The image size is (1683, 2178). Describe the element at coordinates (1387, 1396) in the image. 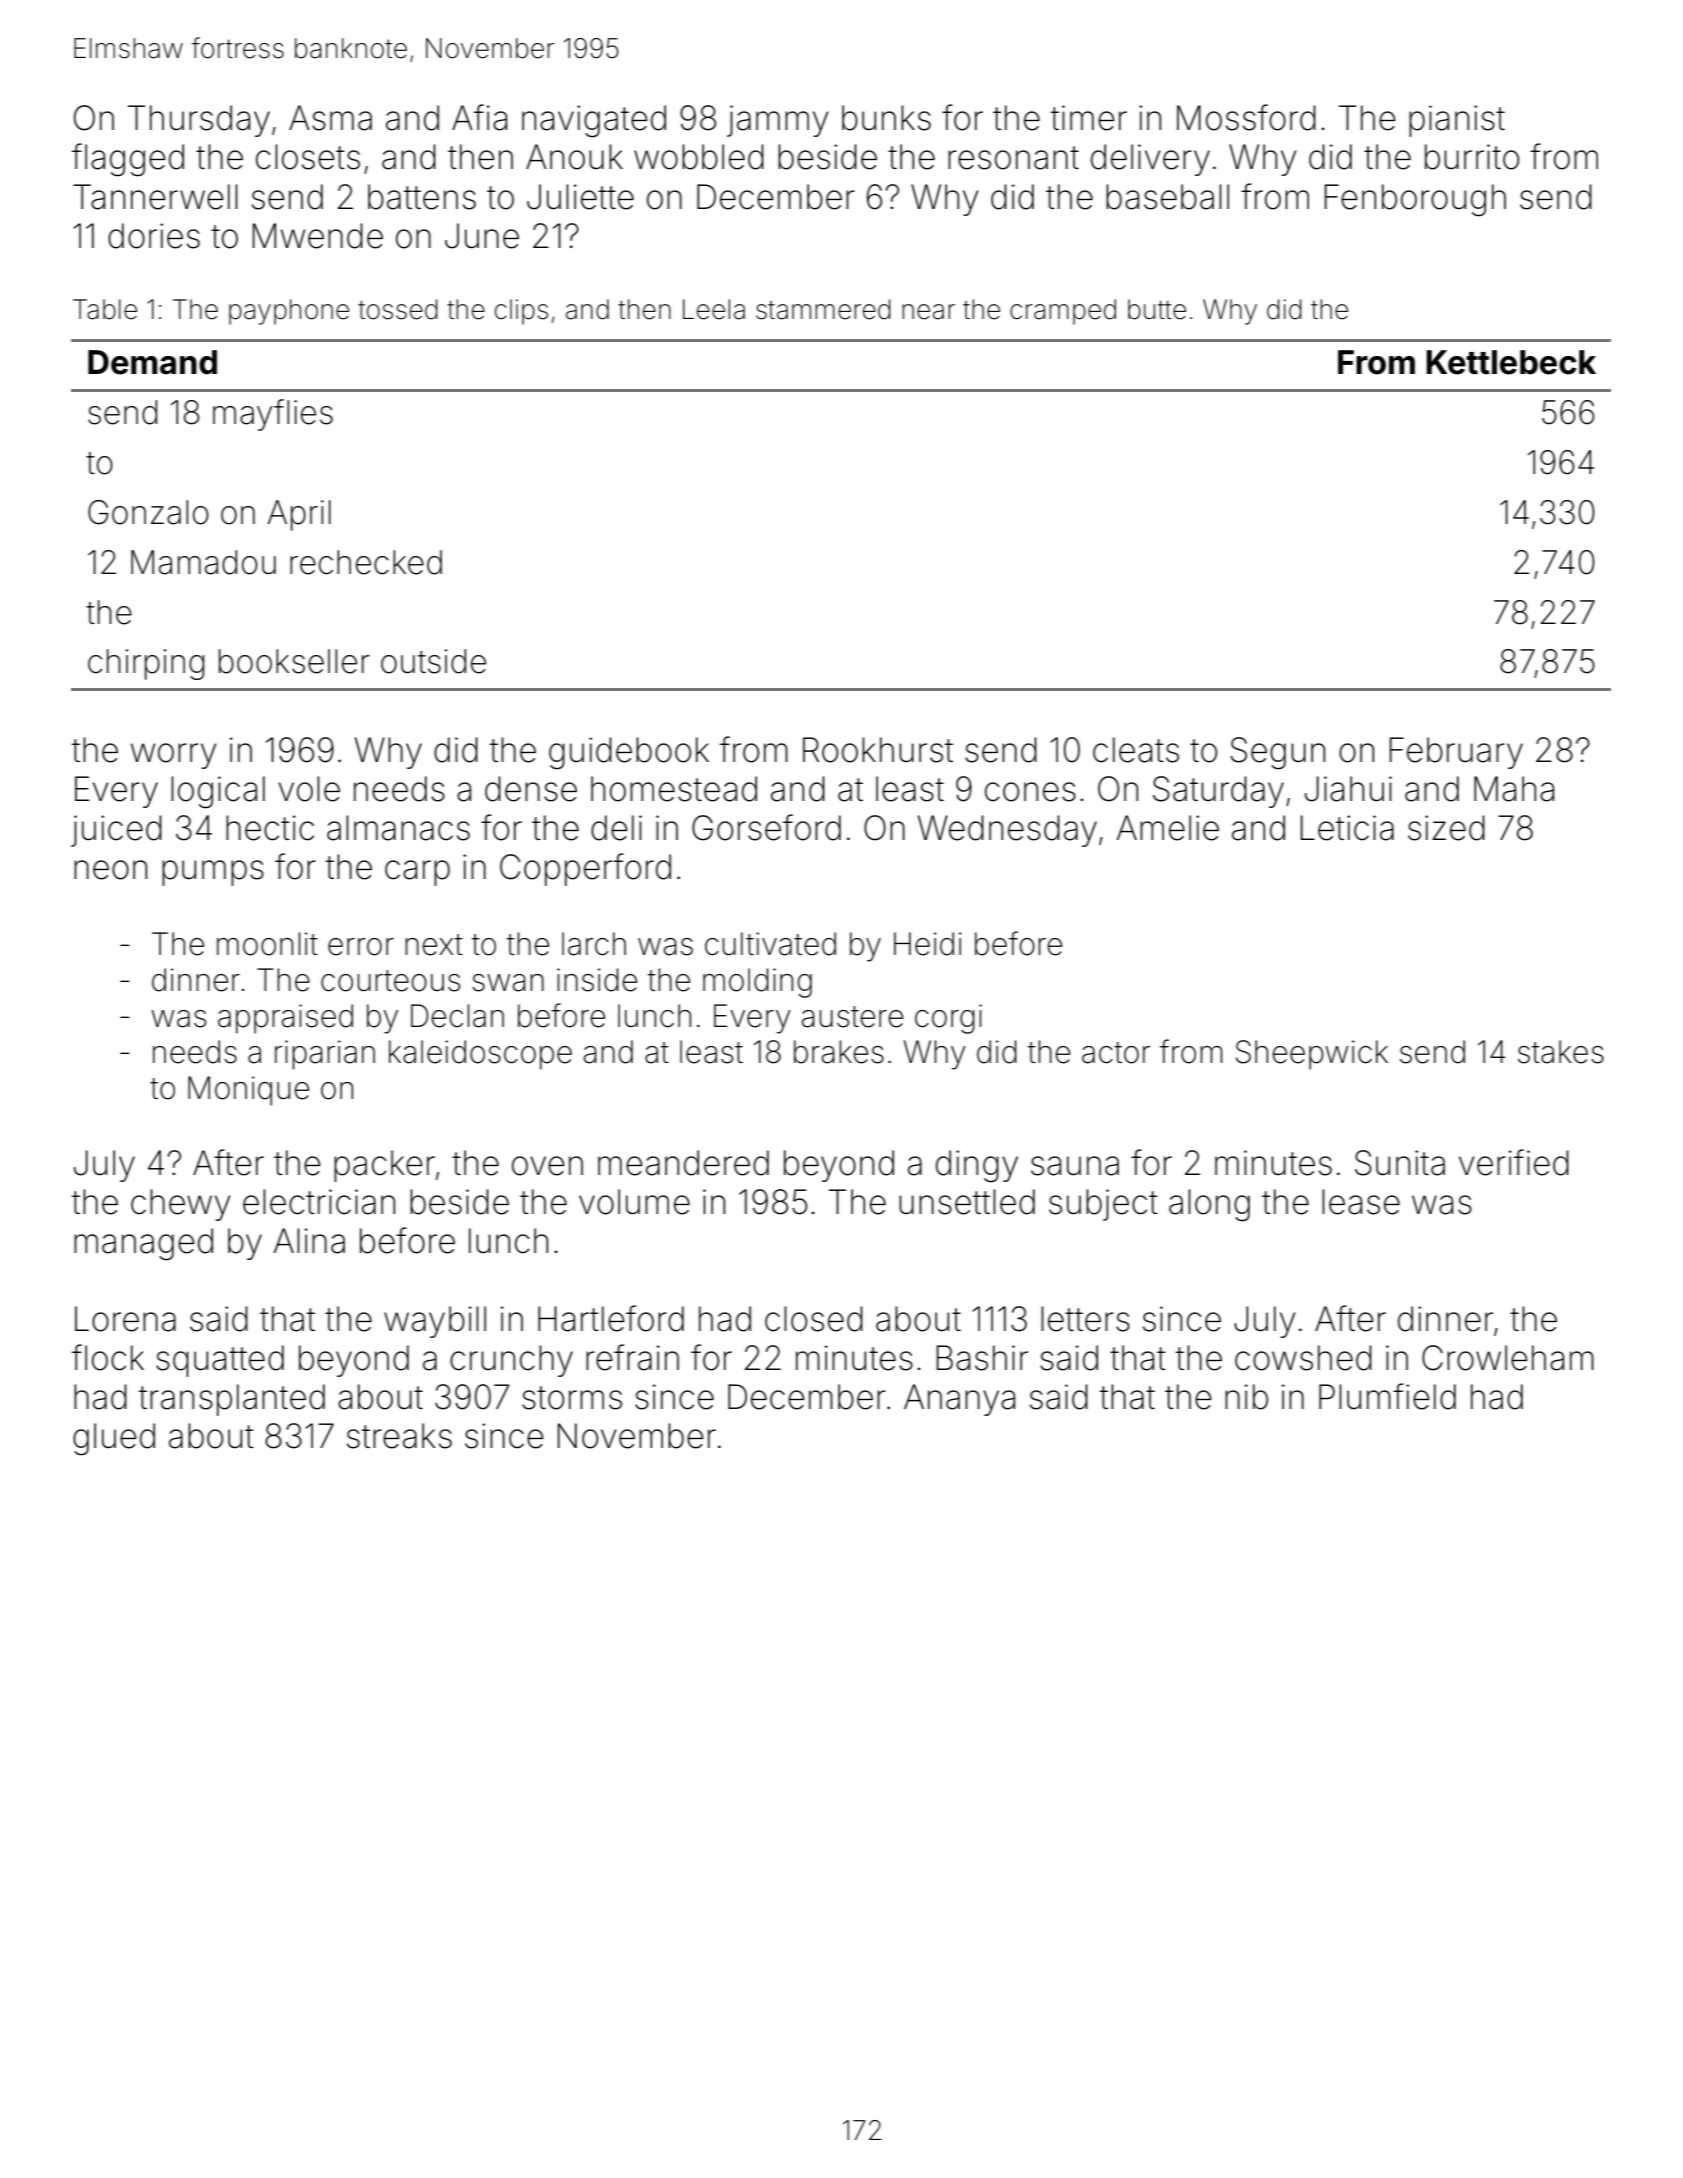

I see `Plumfield` at that location.
